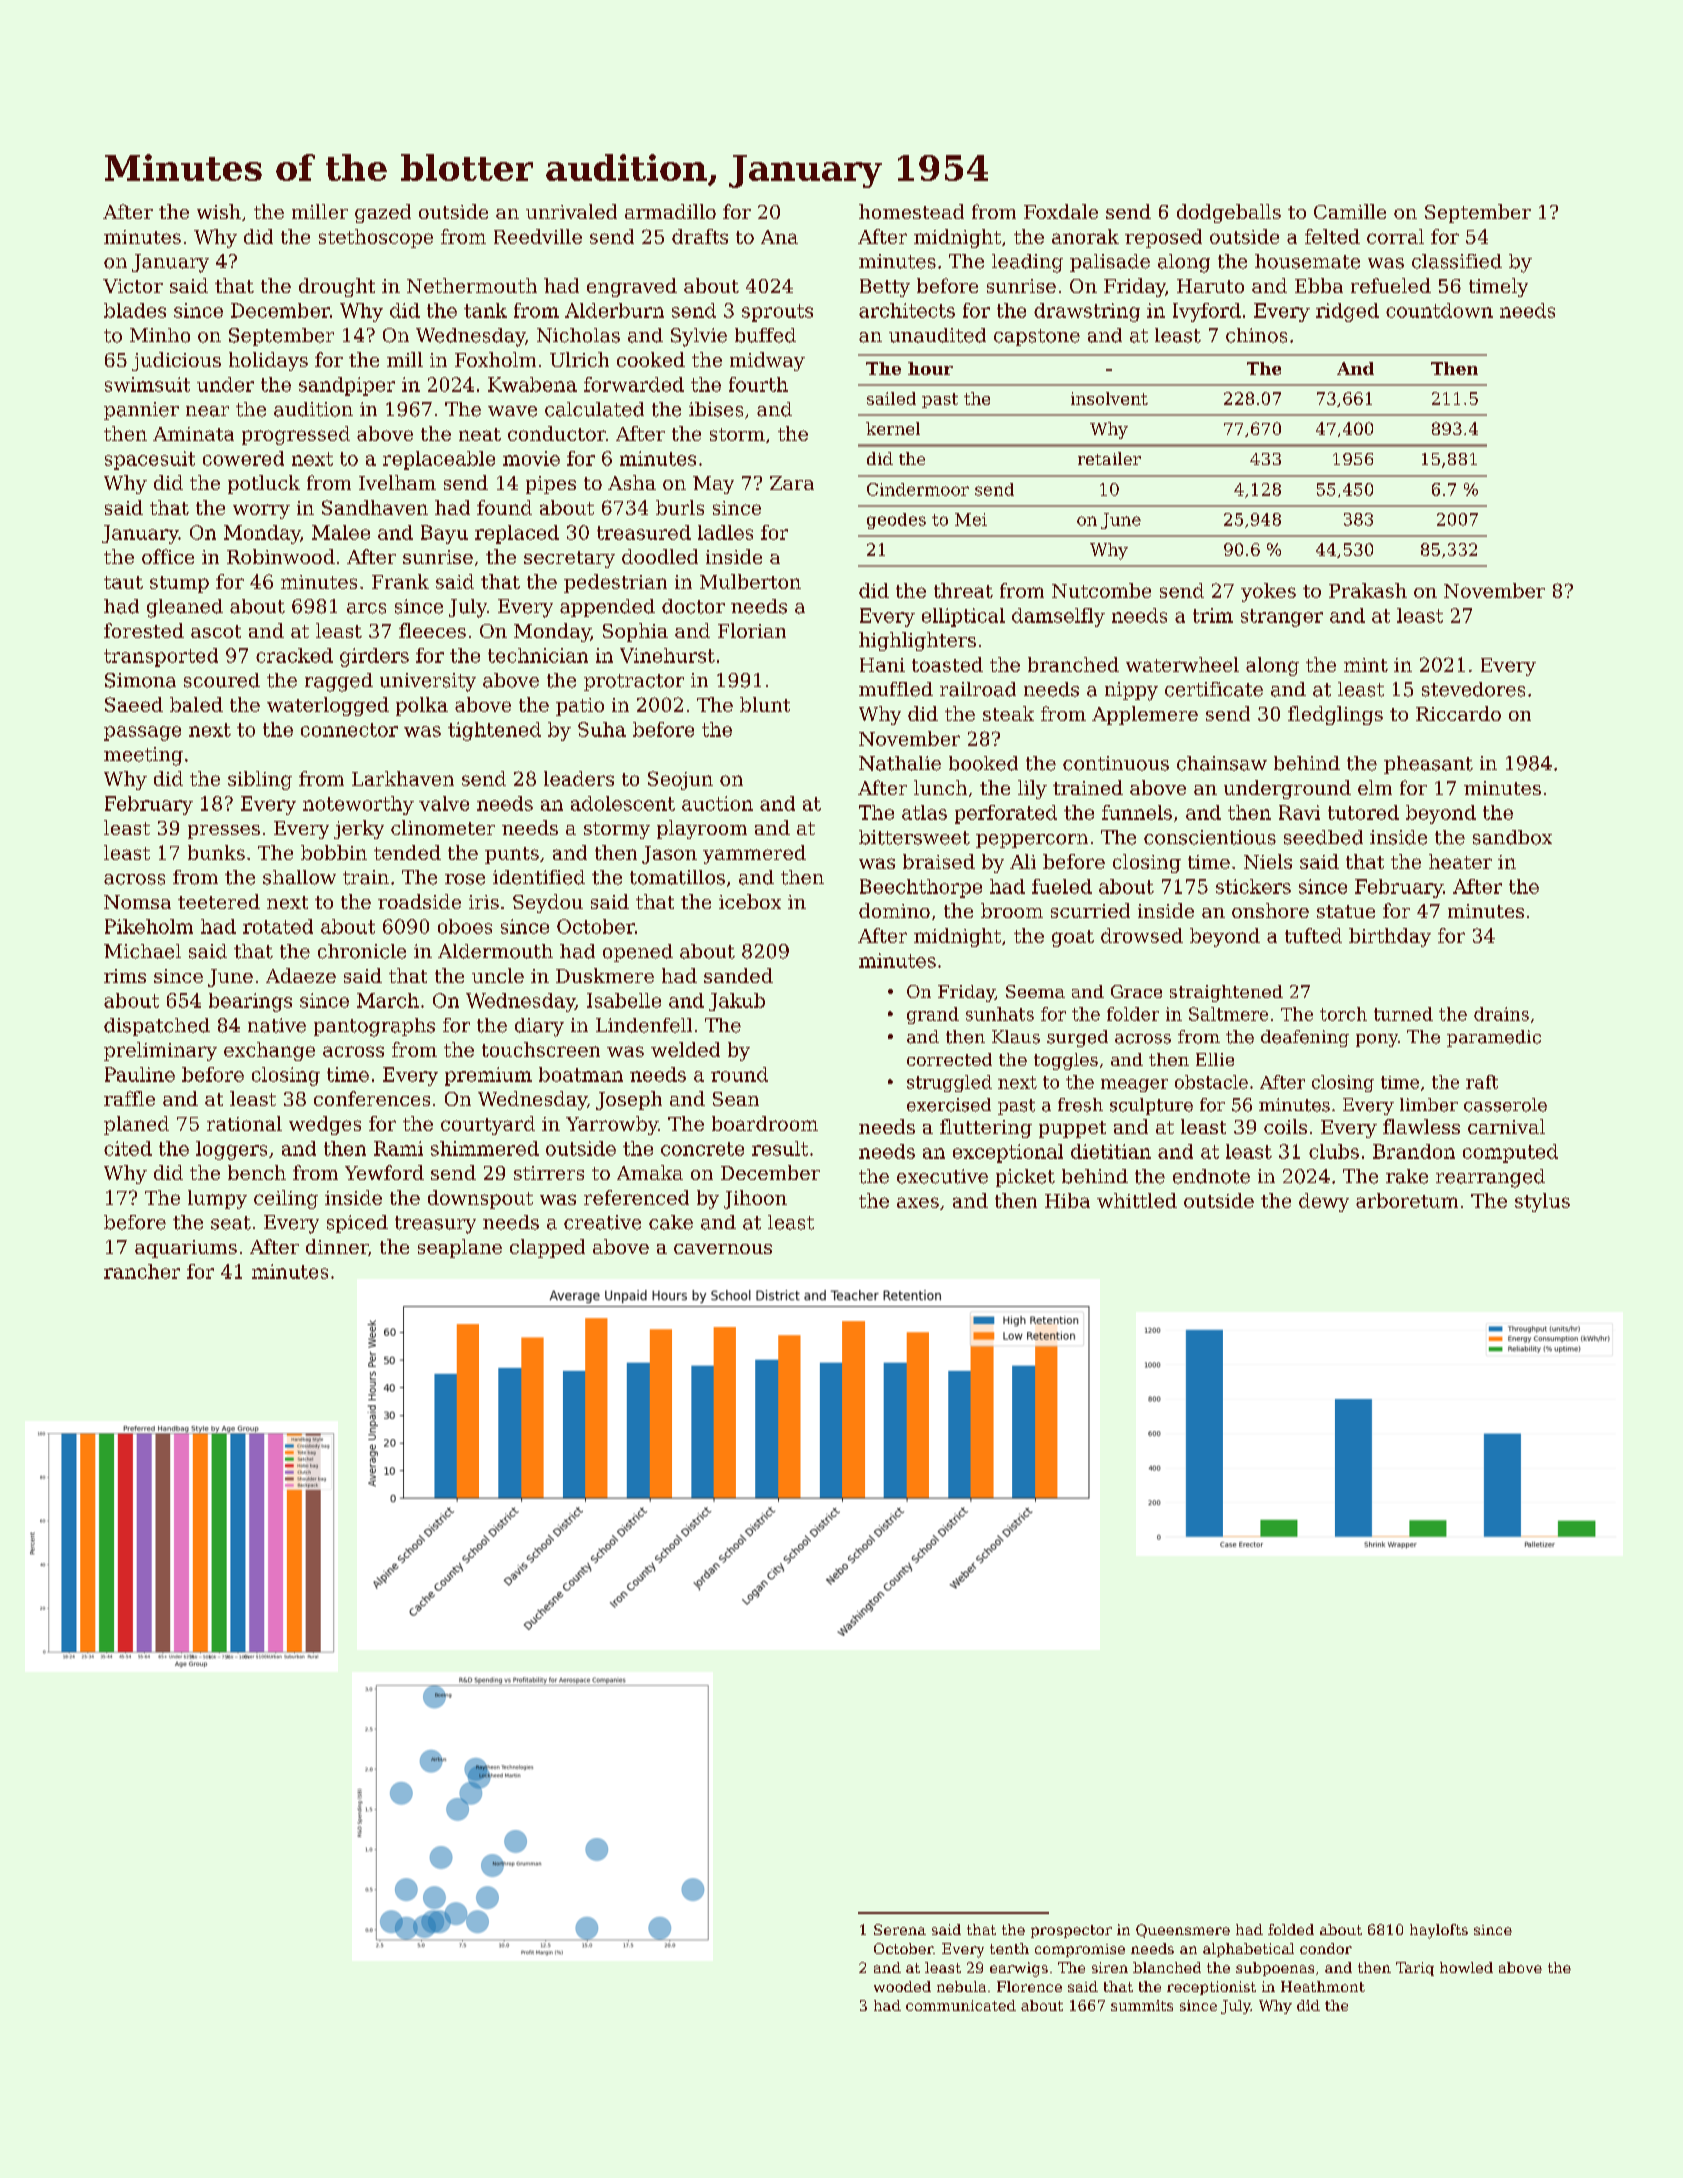  Describe the element at coordinates (485, 310) in the screenshot. I see `tank` at that location.
